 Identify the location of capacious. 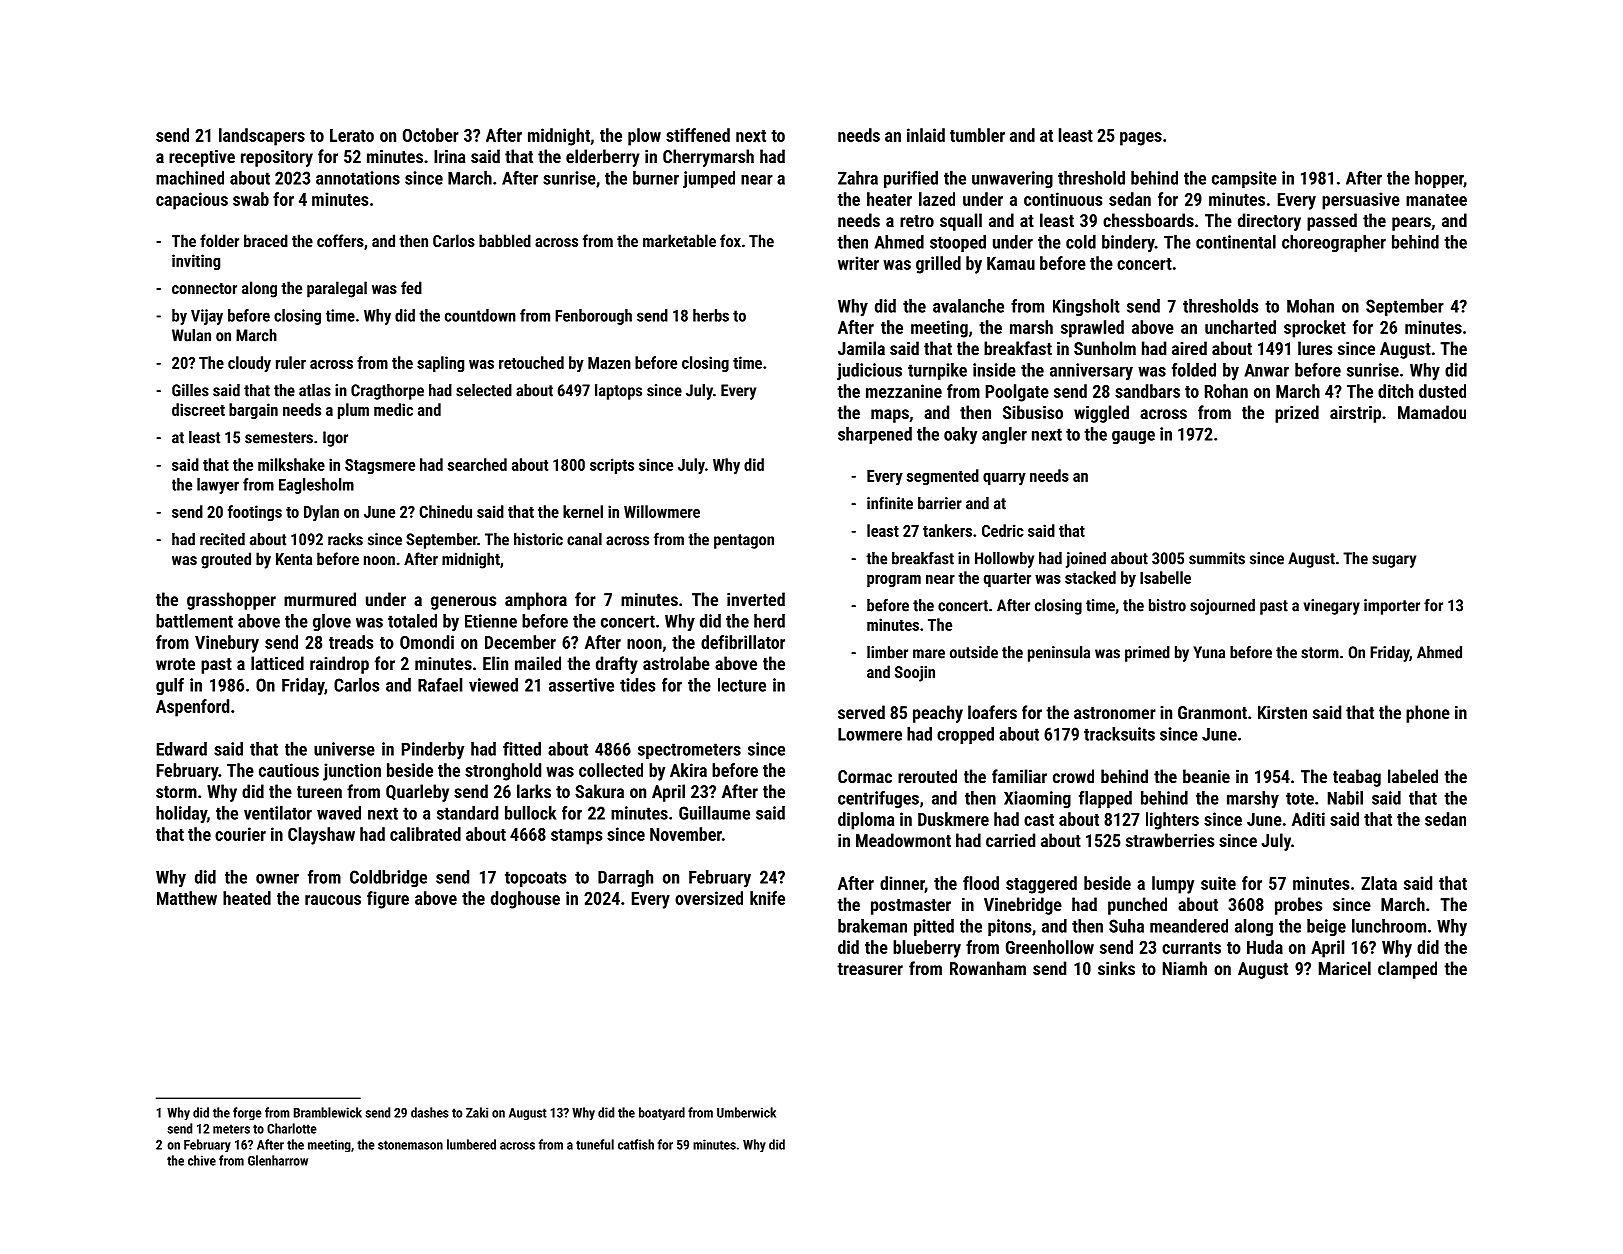
(192, 201).
